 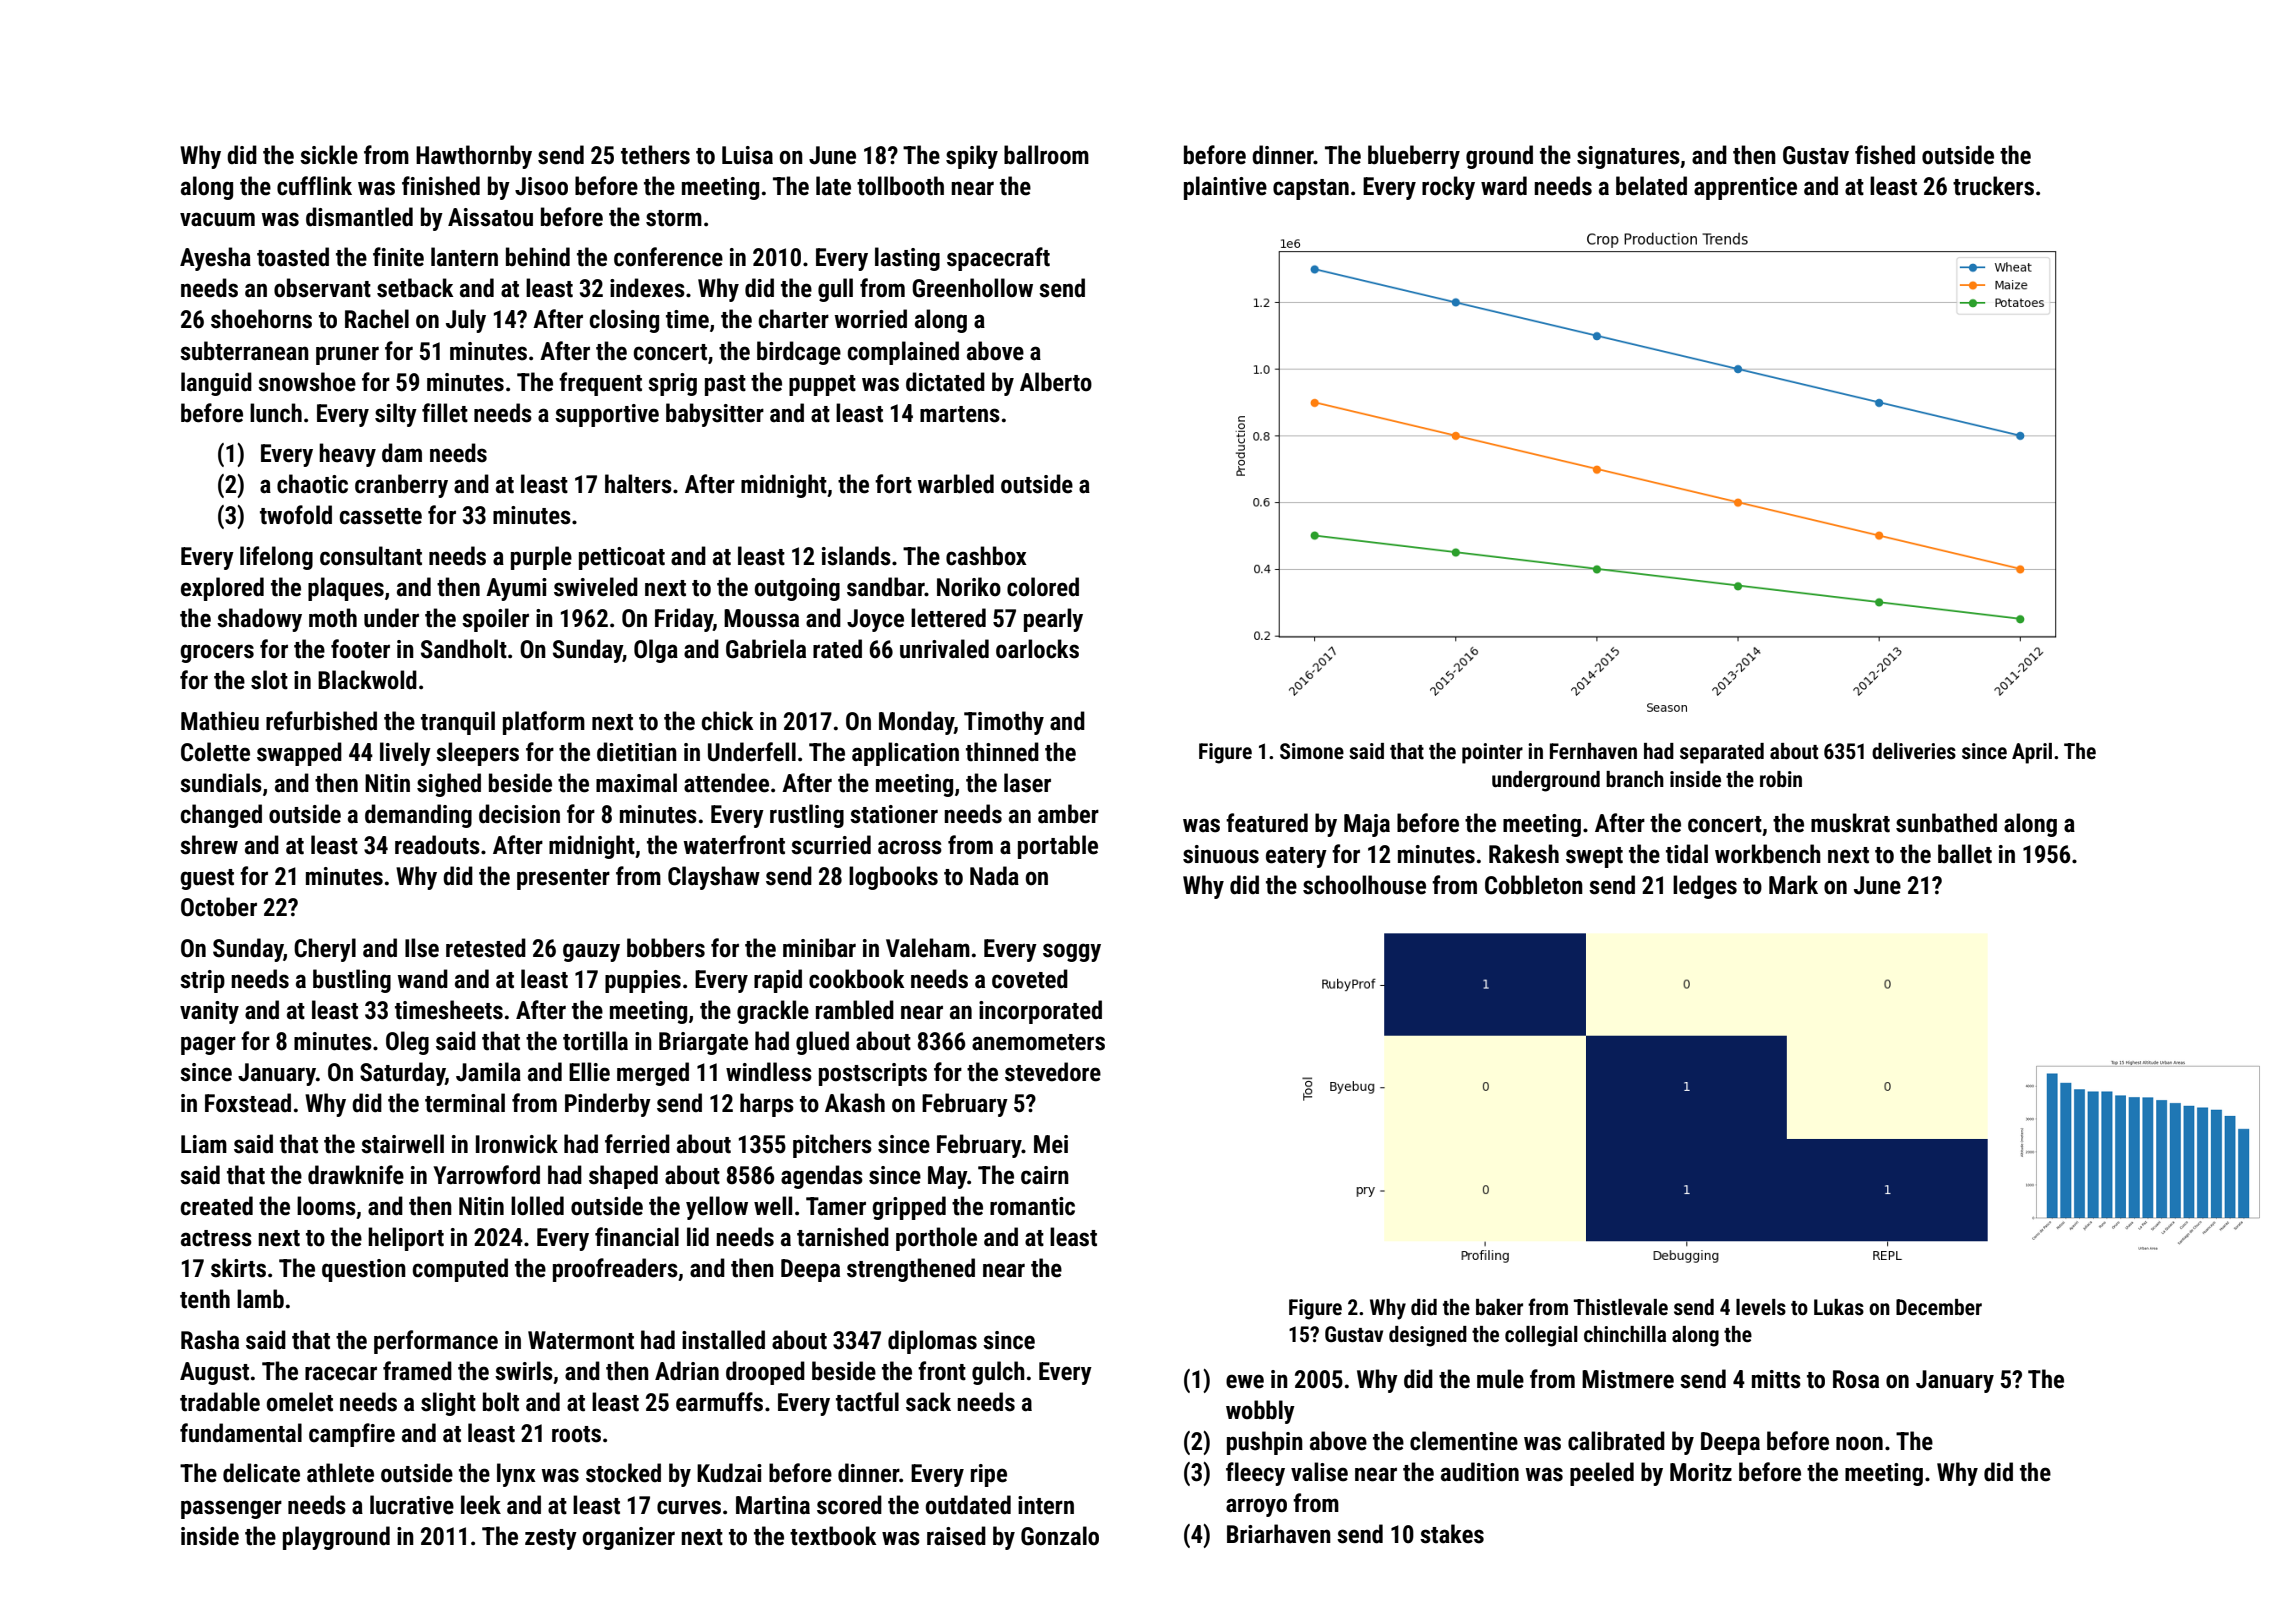 What do you see at coordinates (1628, 1379) in the screenshot?
I see `Mistmere` at bounding box center [1628, 1379].
